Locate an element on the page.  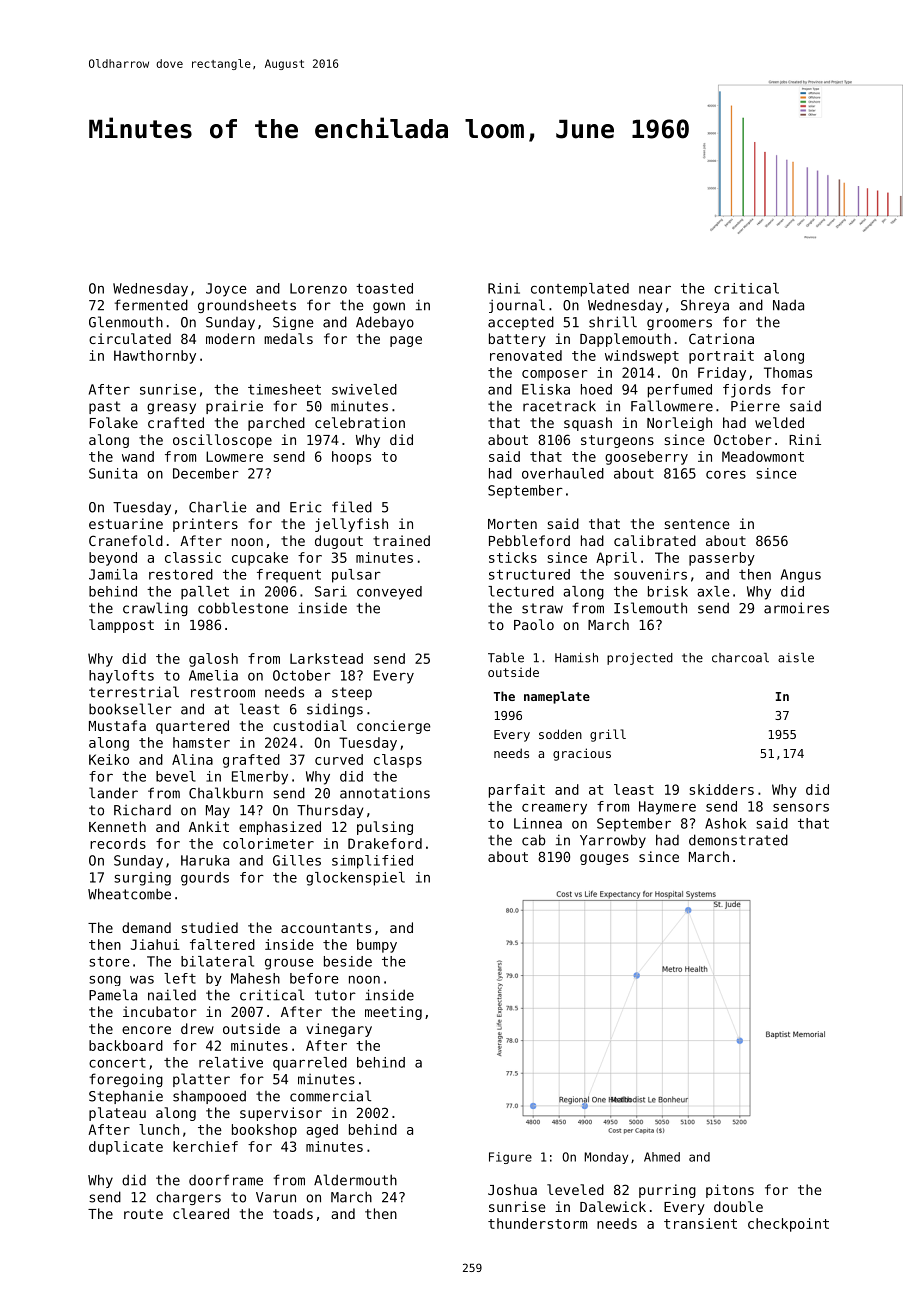
sturgeons is located at coordinates (617, 441).
